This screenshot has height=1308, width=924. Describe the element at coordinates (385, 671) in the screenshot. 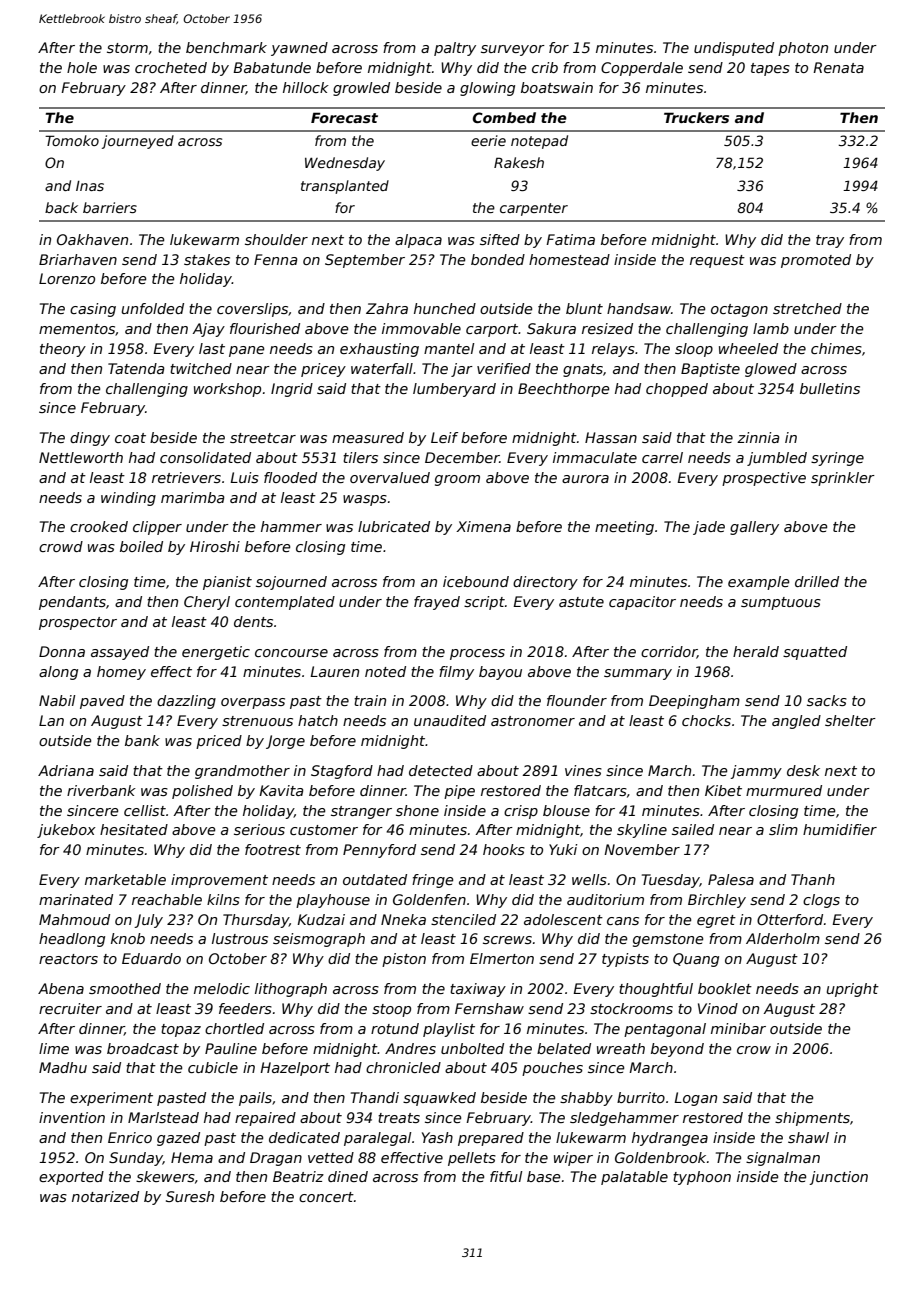

I see `noted` at that location.
